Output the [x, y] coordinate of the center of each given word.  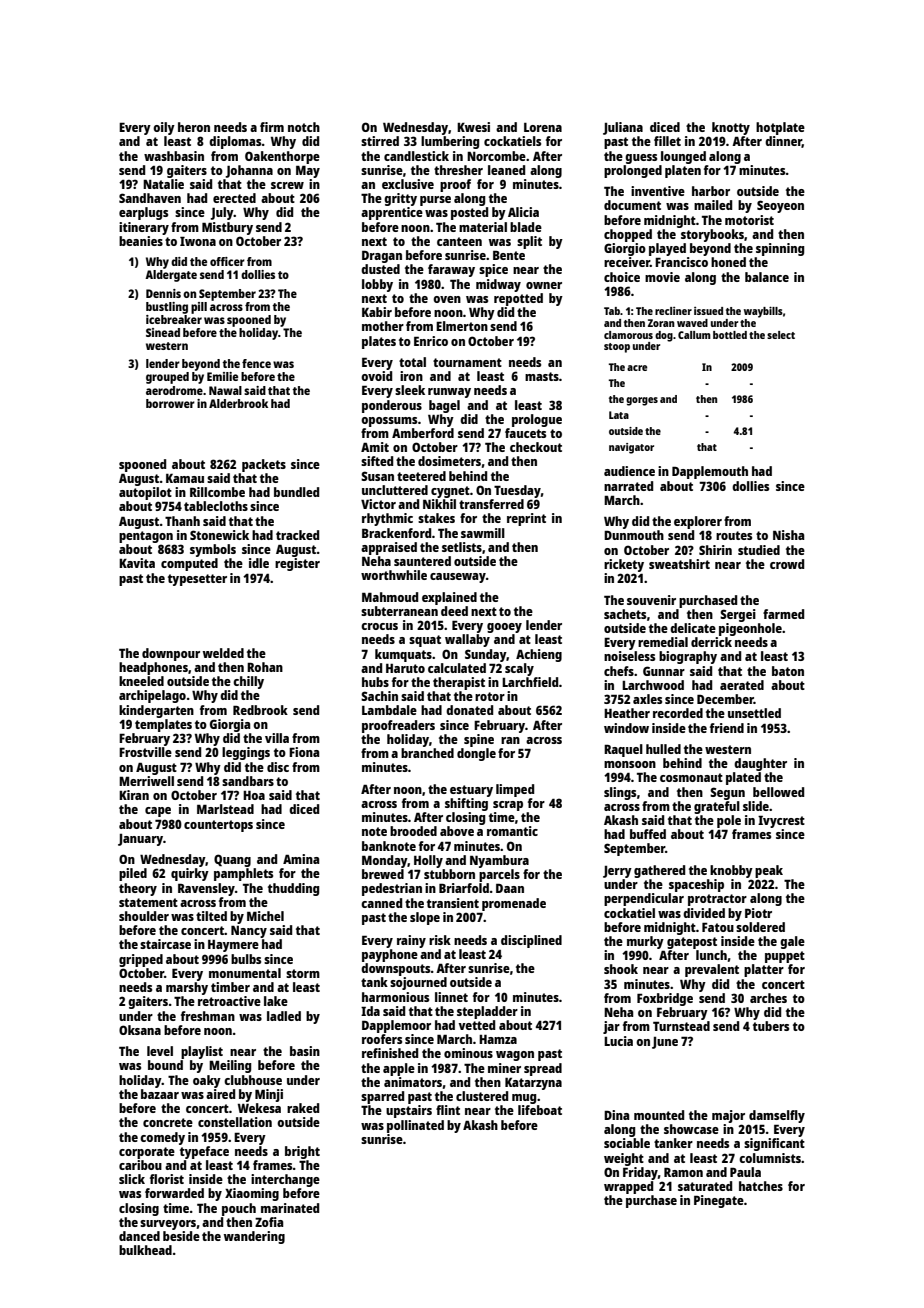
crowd [787, 564]
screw [287, 185]
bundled [296, 492]
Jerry [617, 872]
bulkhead [145, 1250]
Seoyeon [780, 206]
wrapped [628, 1187]
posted [469, 213]
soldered [760, 927]
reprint [526, 519]
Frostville [145, 752]
